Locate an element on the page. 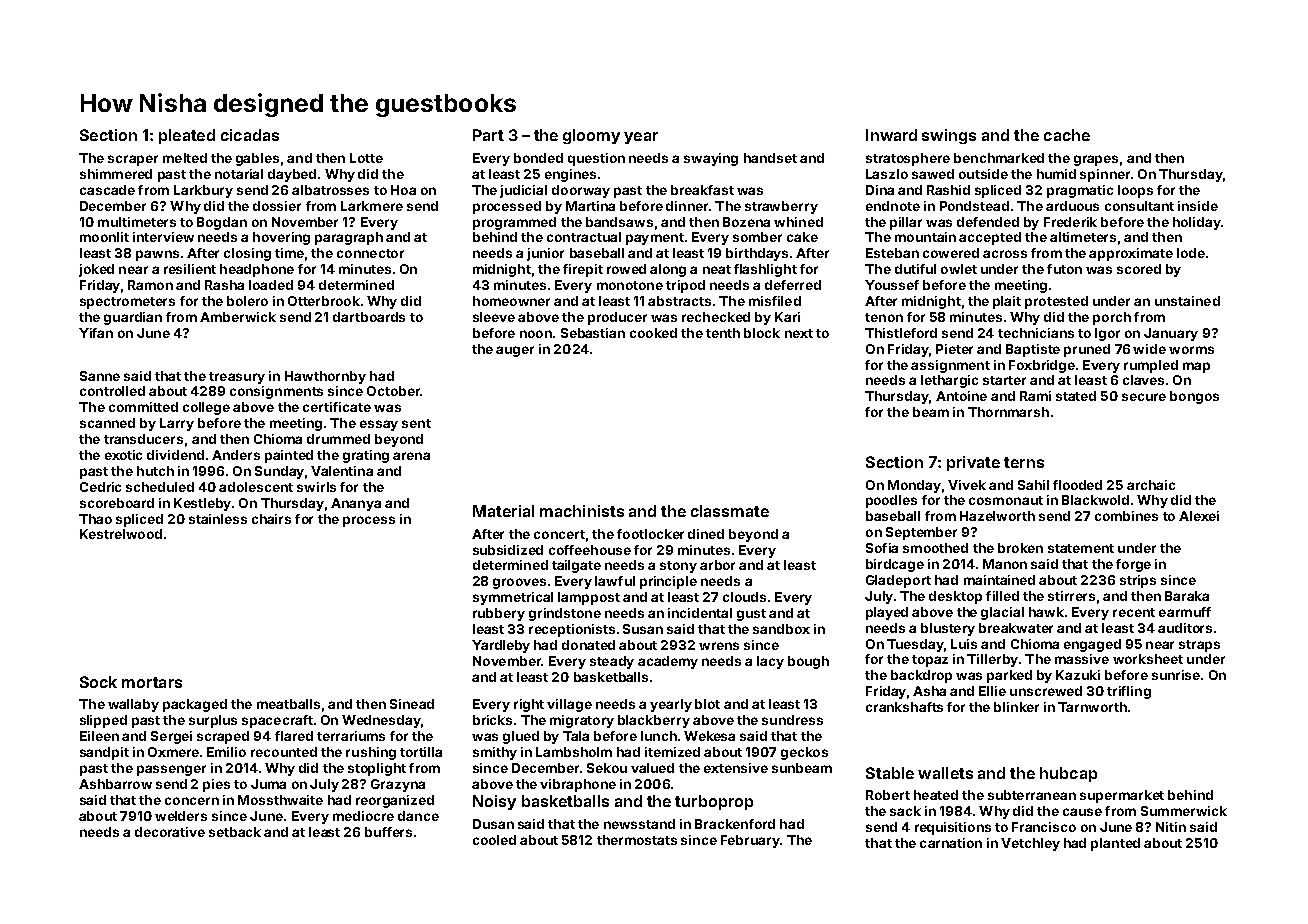 Image resolution: width=1308 pixels, height=924 pixels. payment is located at coordinates (655, 239).
